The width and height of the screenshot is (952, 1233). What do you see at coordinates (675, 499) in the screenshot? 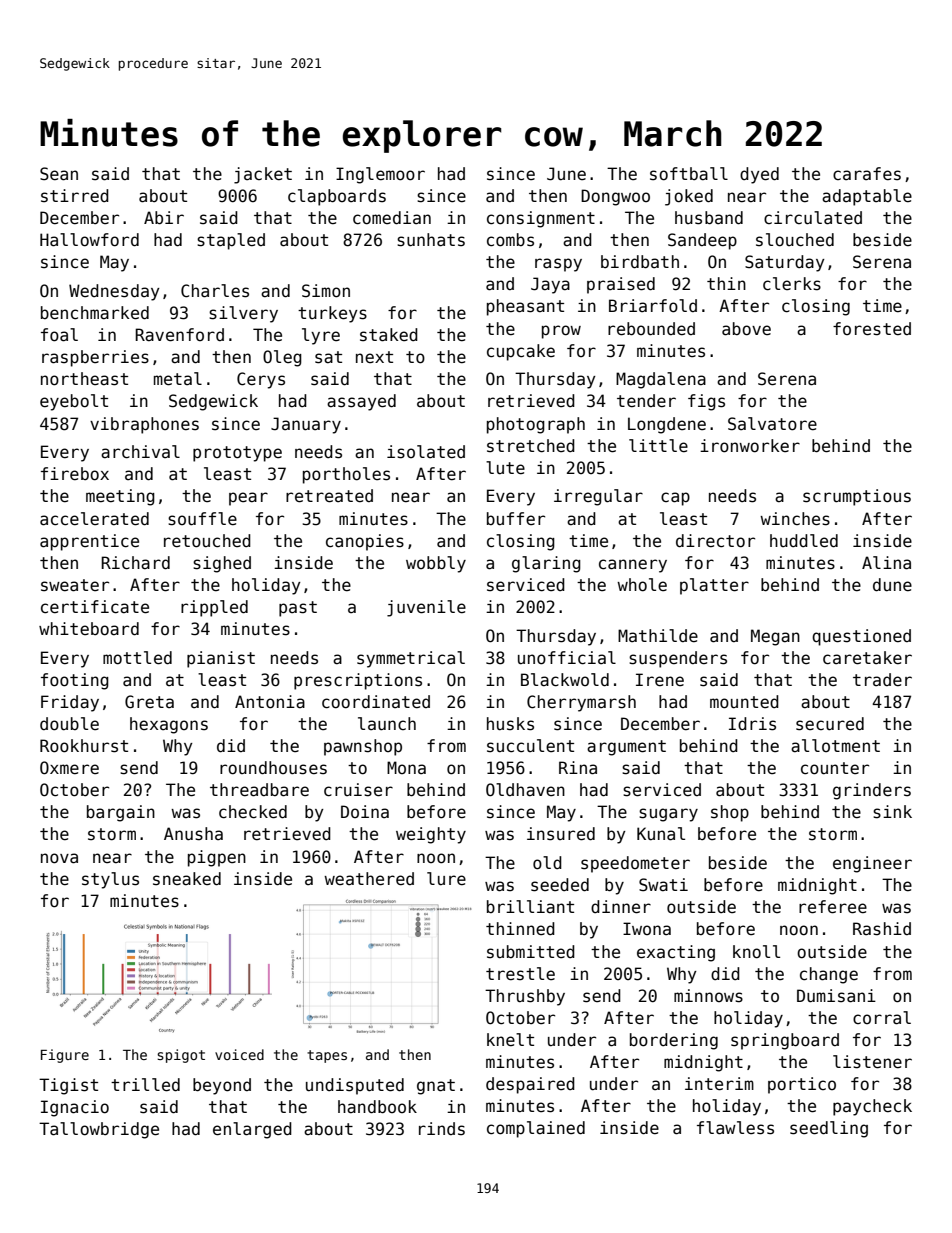
I see `cap` at bounding box center [675, 499].
